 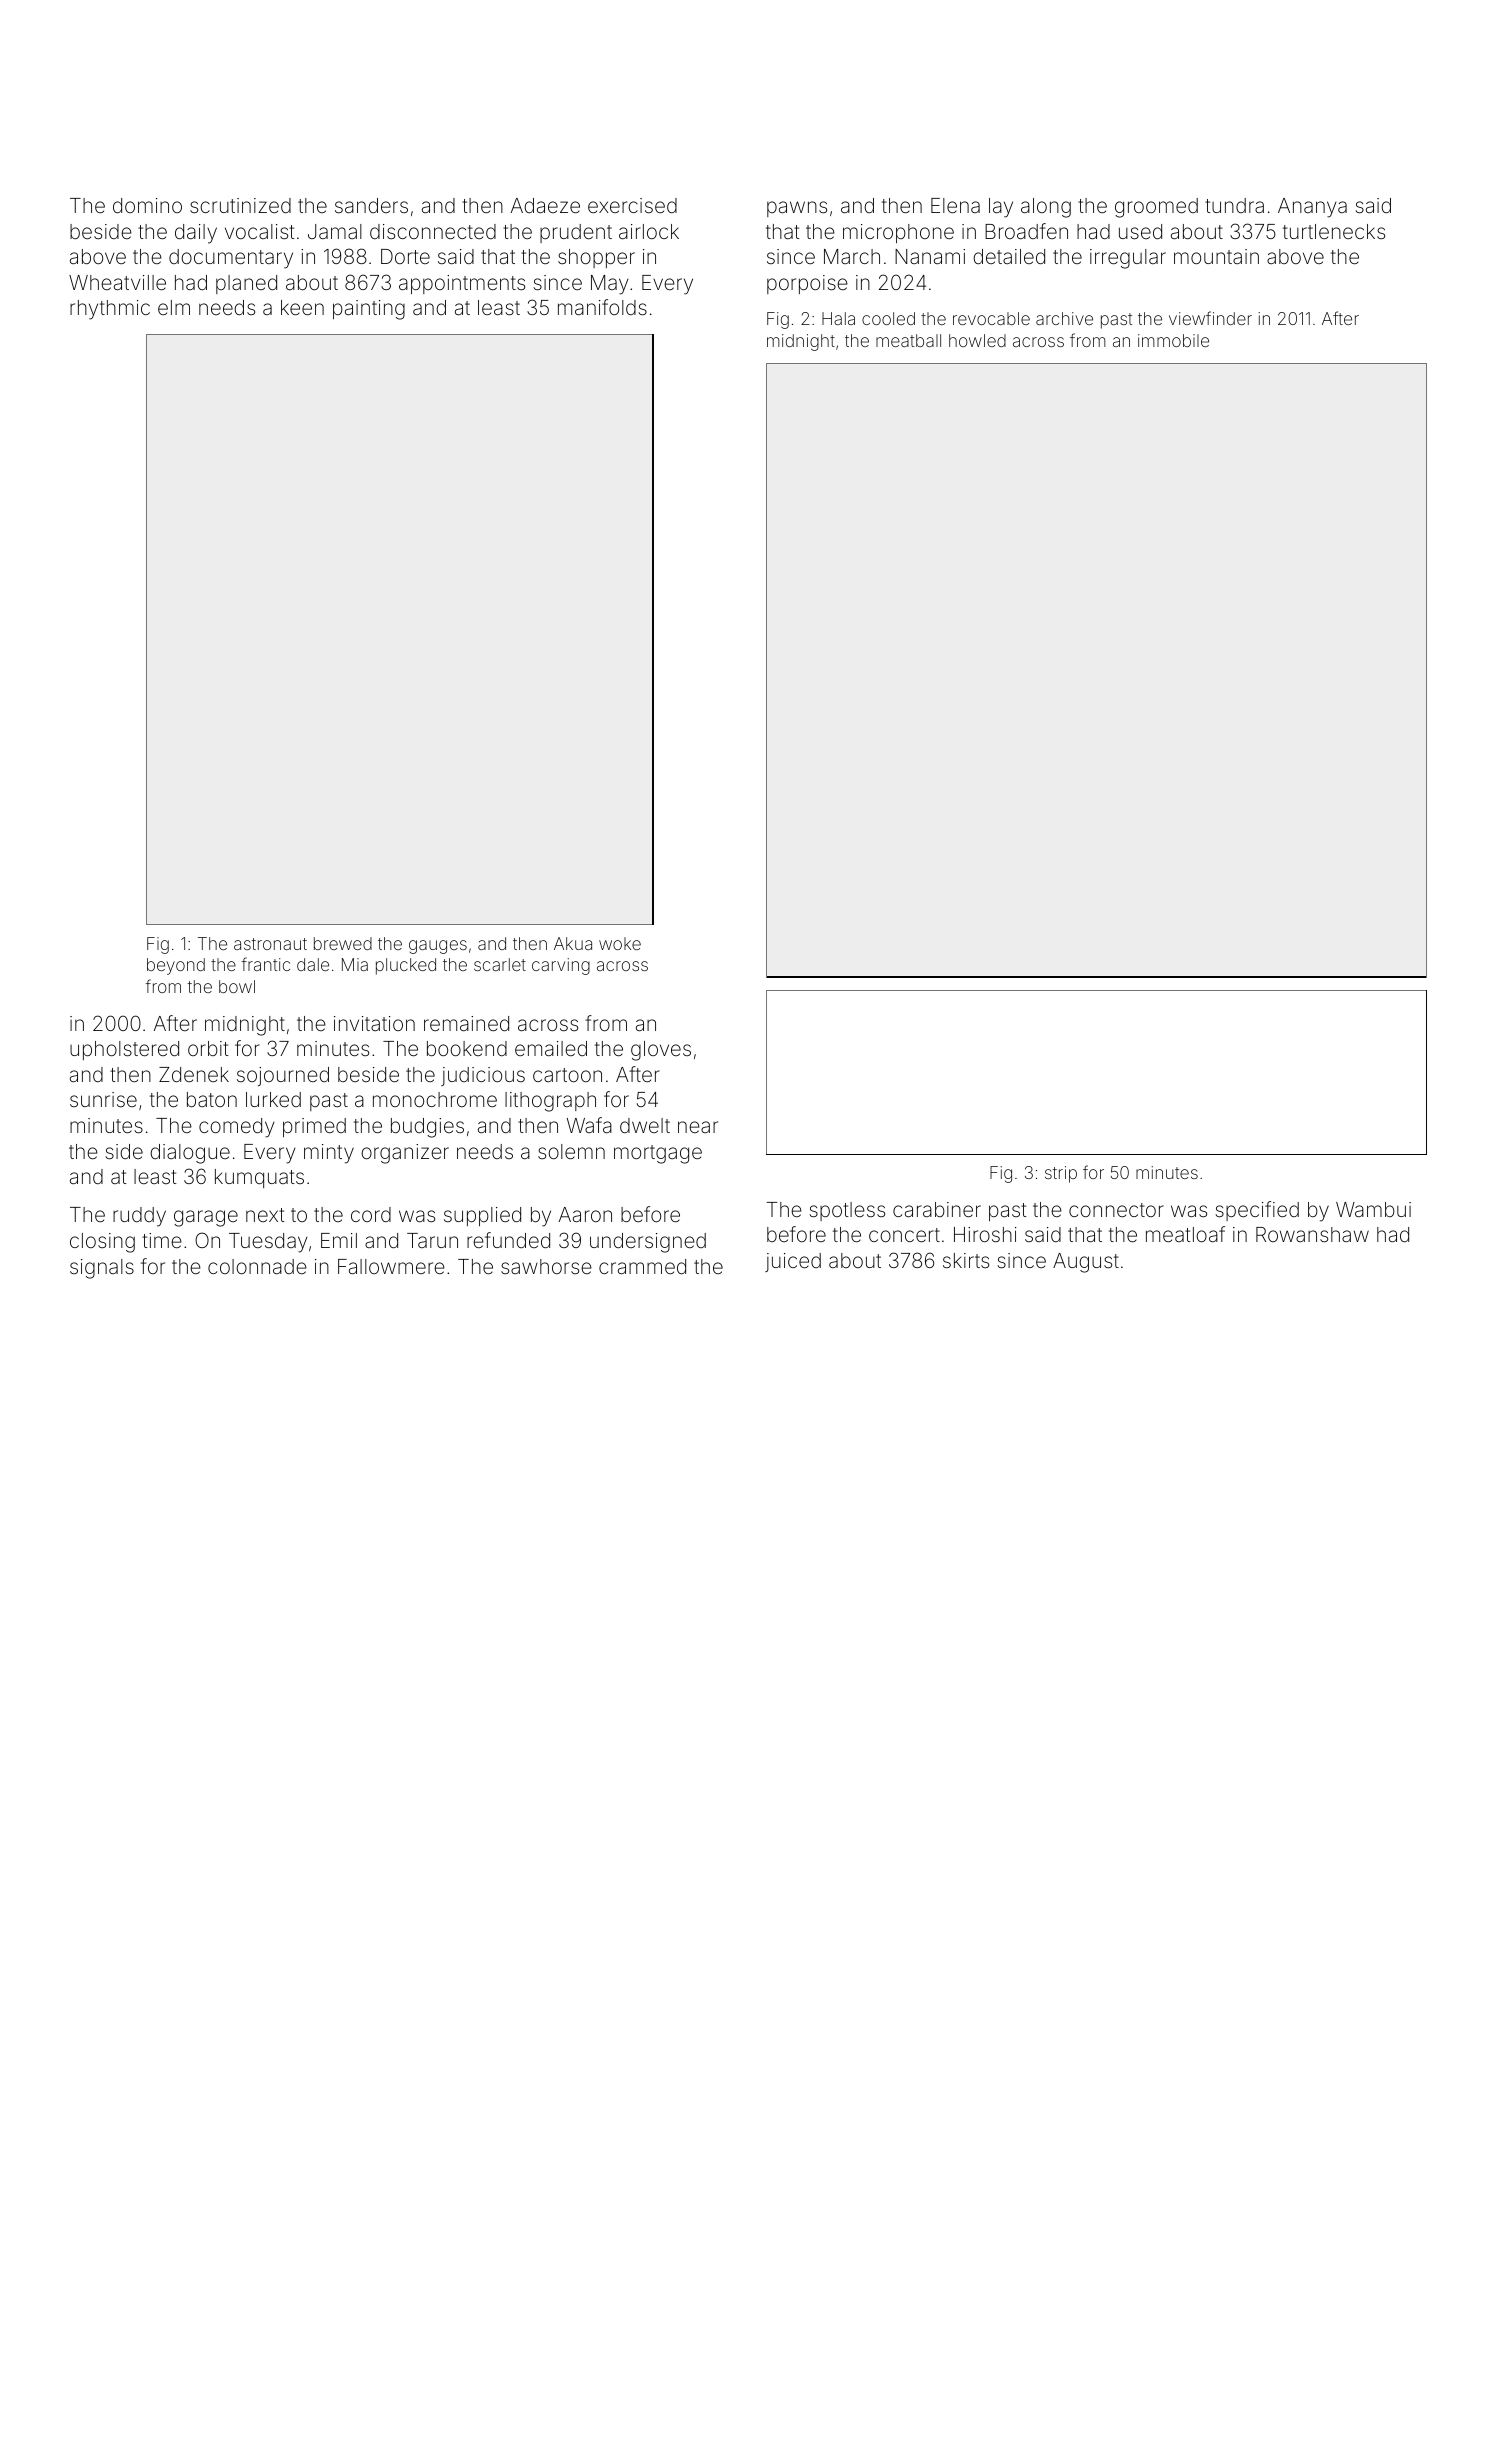 What do you see at coordinates (602, 307) in the document?
I see `manifolds` at bounding box center [602, 307].
